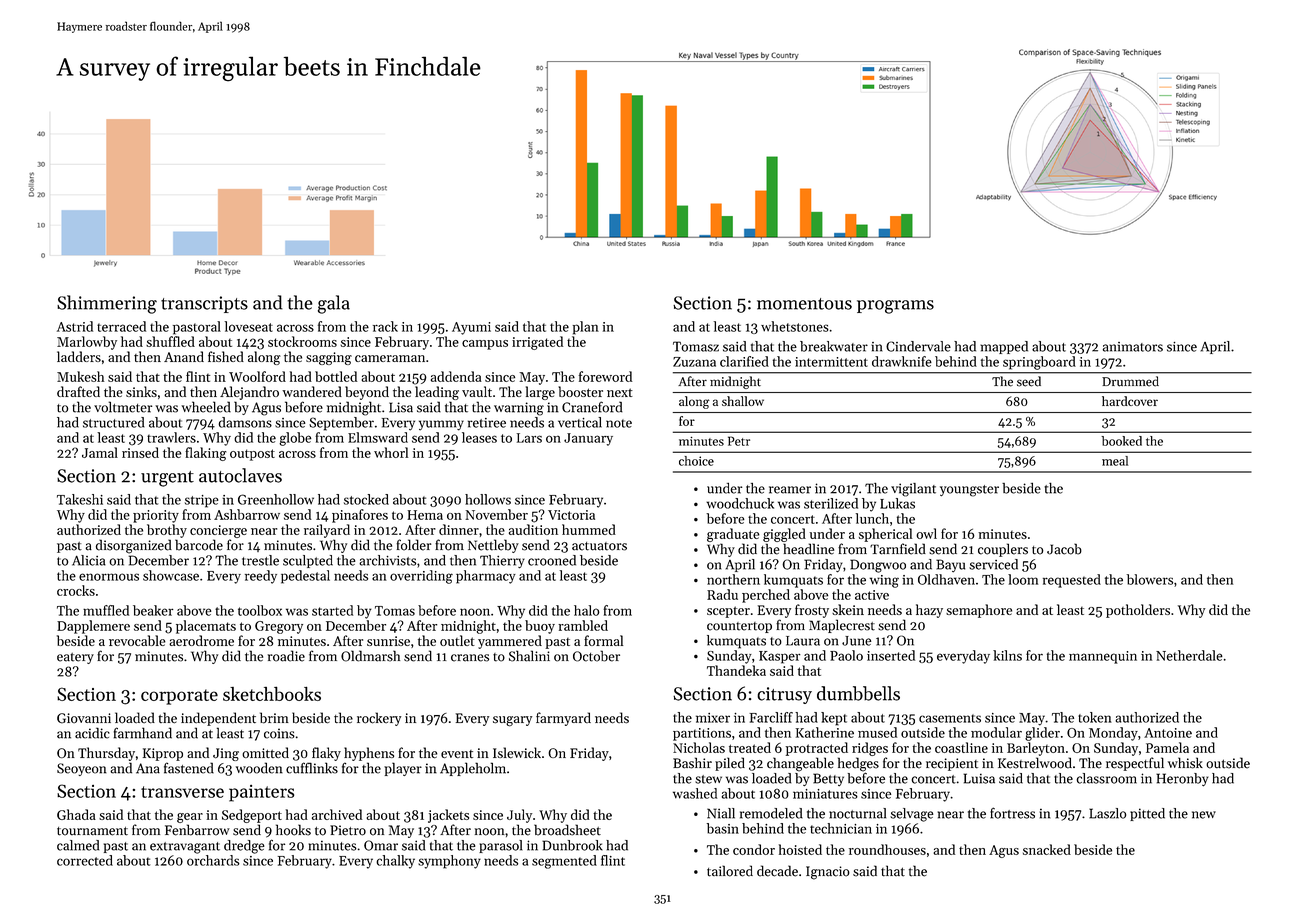 Image resolution: width=1308 pixels, height=924 pixels. What do you see at coordinates (834, 346) in the screenshot?
I see `breakwater` at bounding box center [834, 346].
